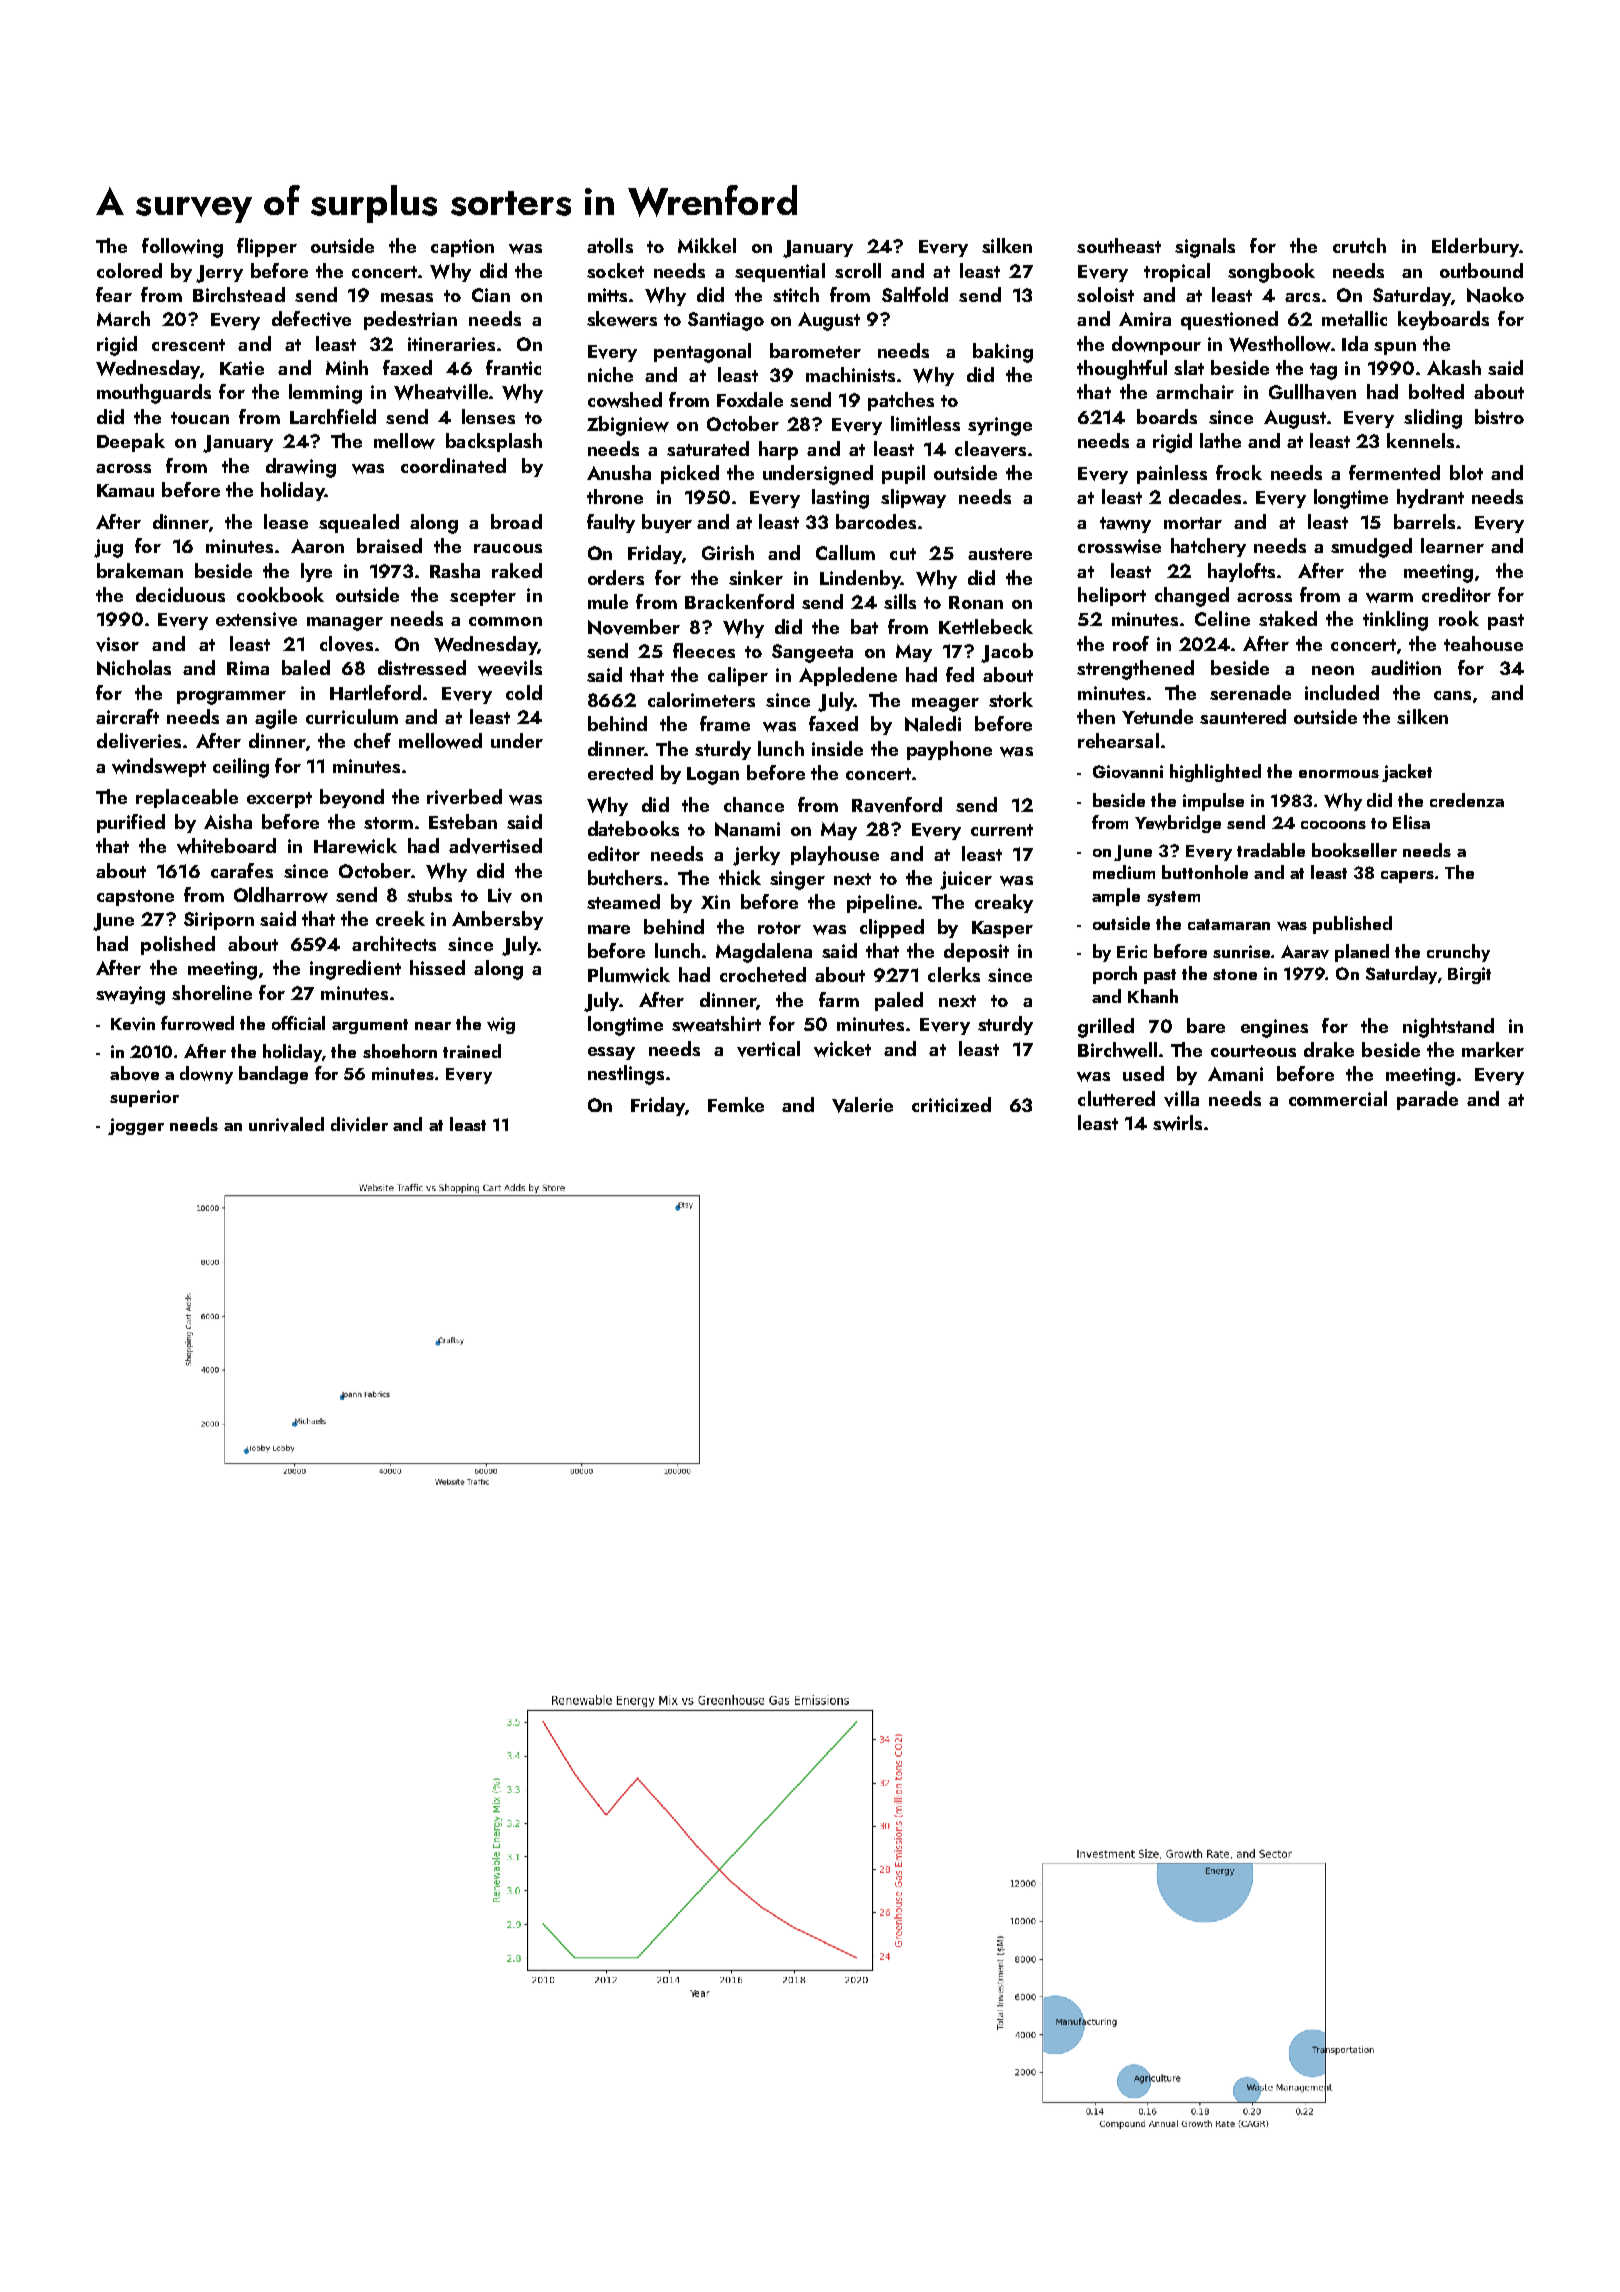  Describe the element at coordinates (136, 1126) in the page. I see `jogger` at that location.
